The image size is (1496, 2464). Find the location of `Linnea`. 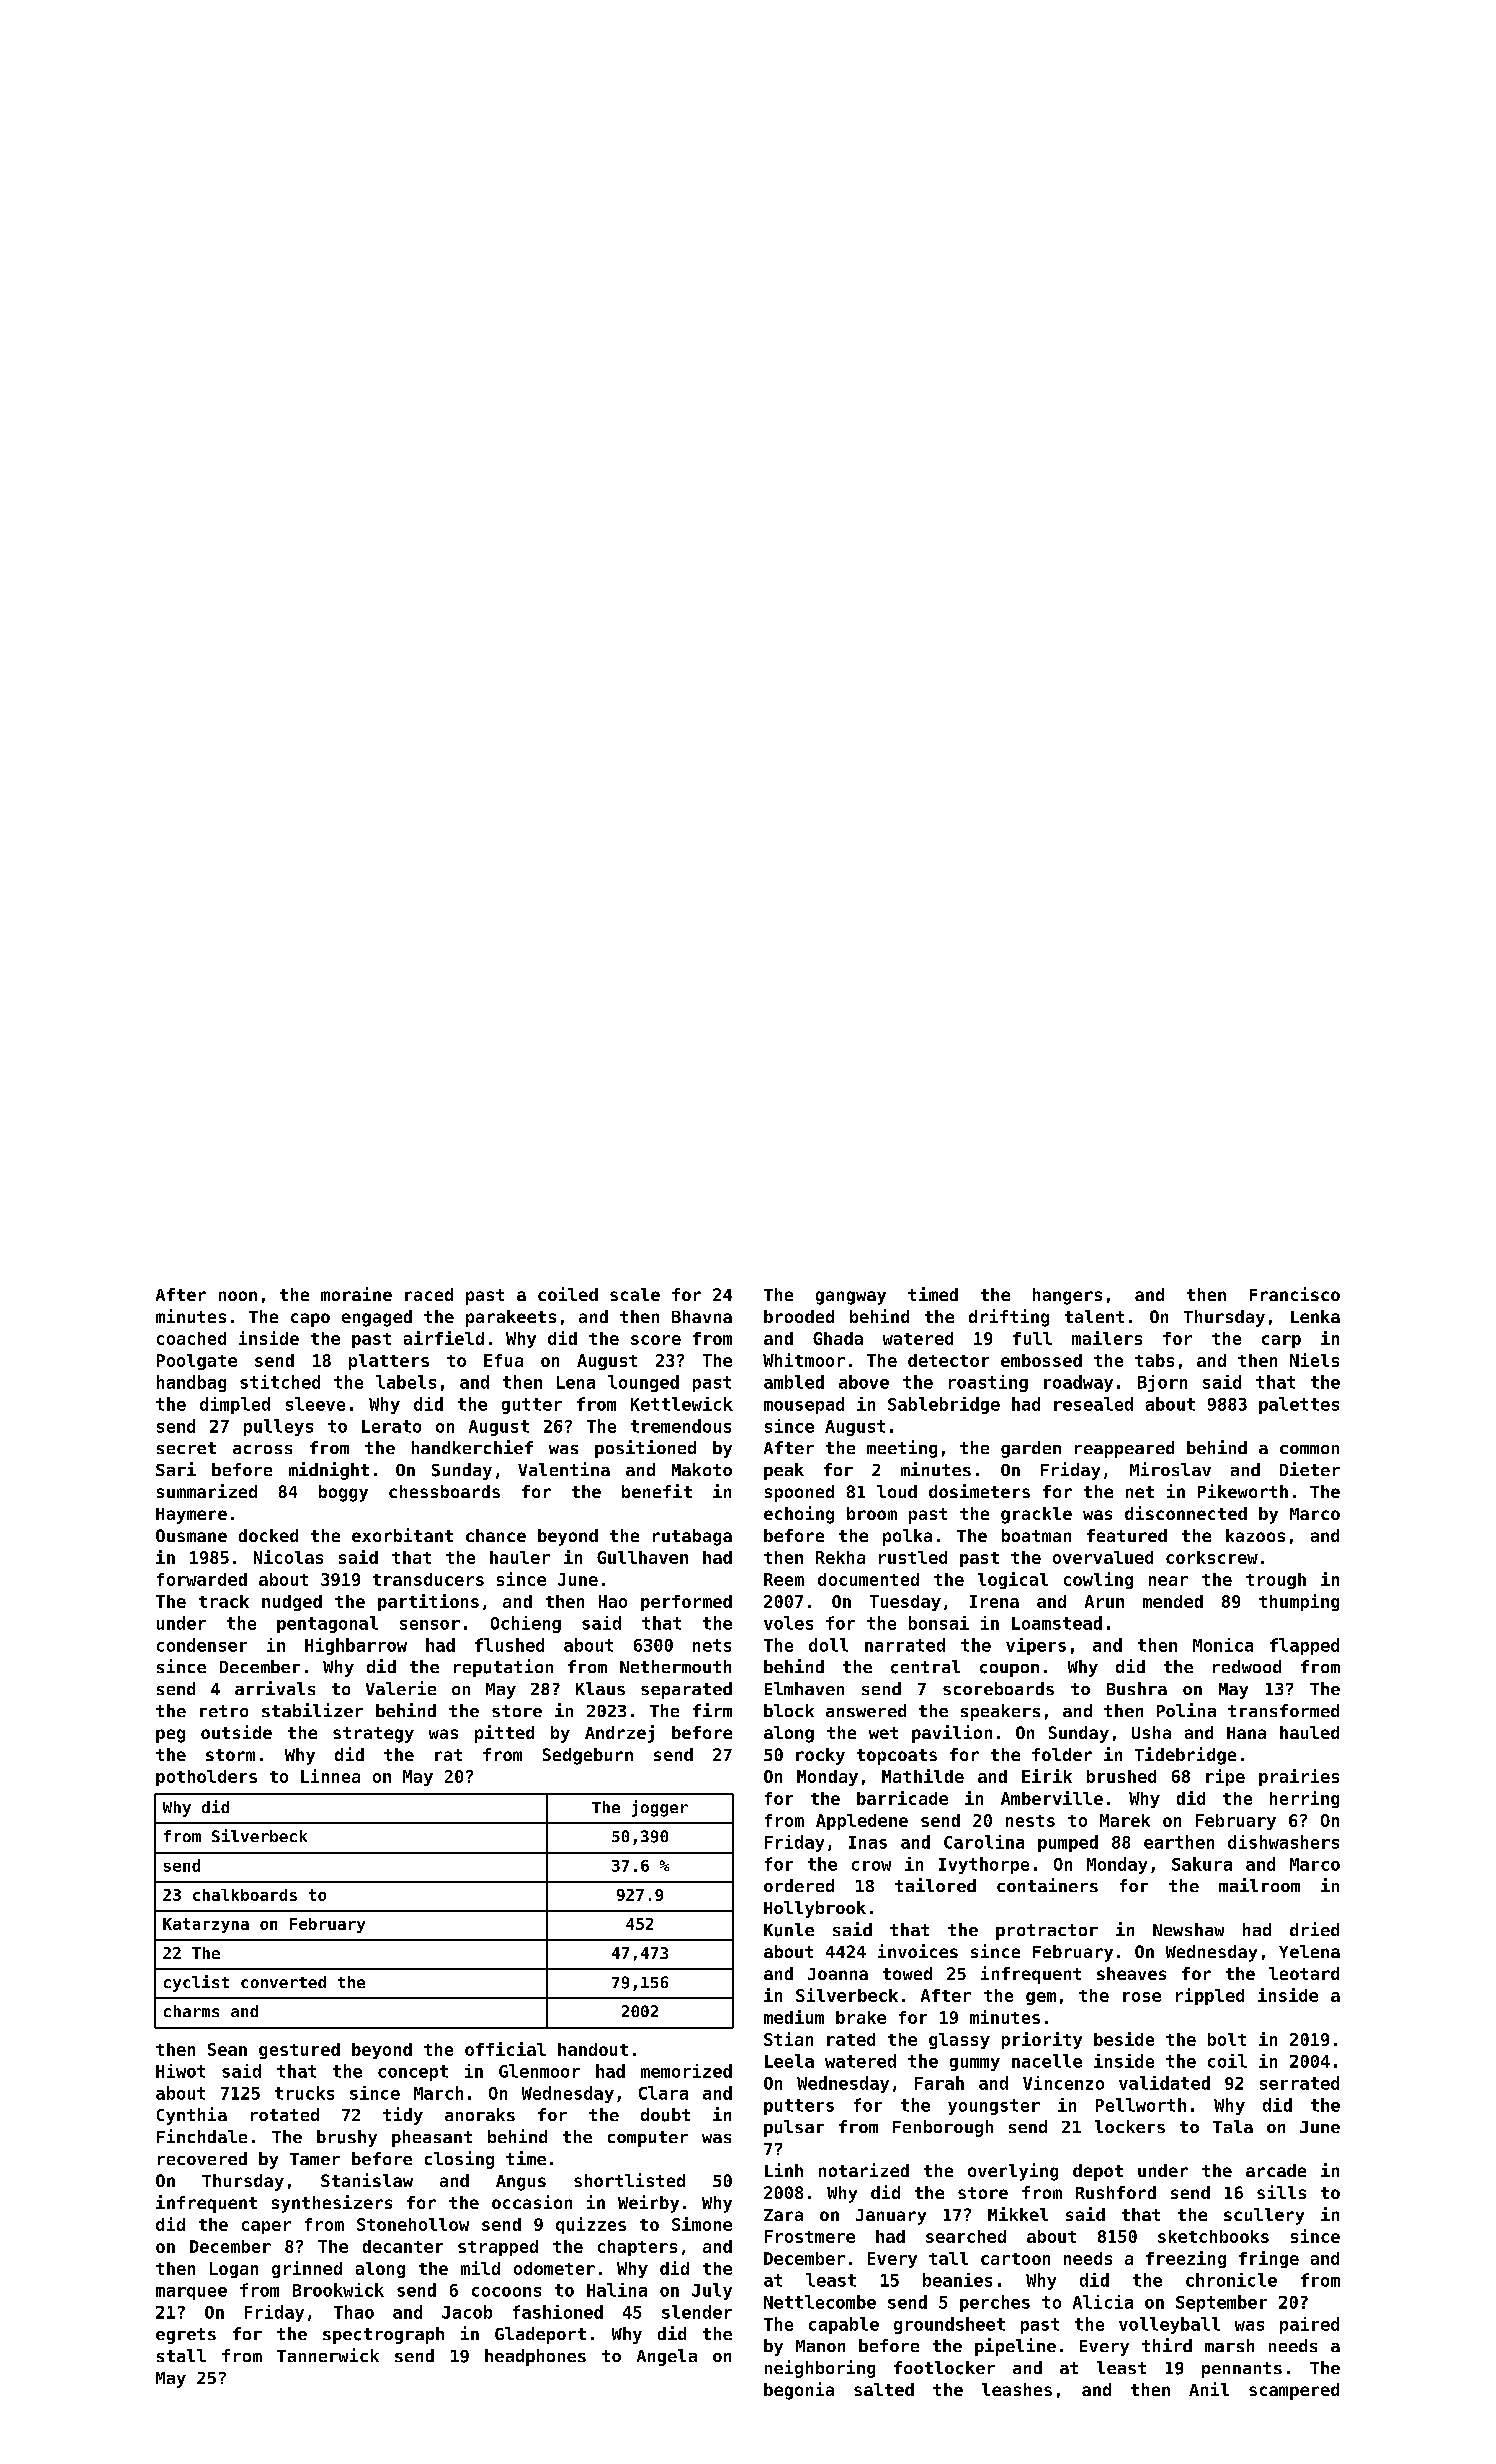

Linnea is located at coordinates (330, 1776).
